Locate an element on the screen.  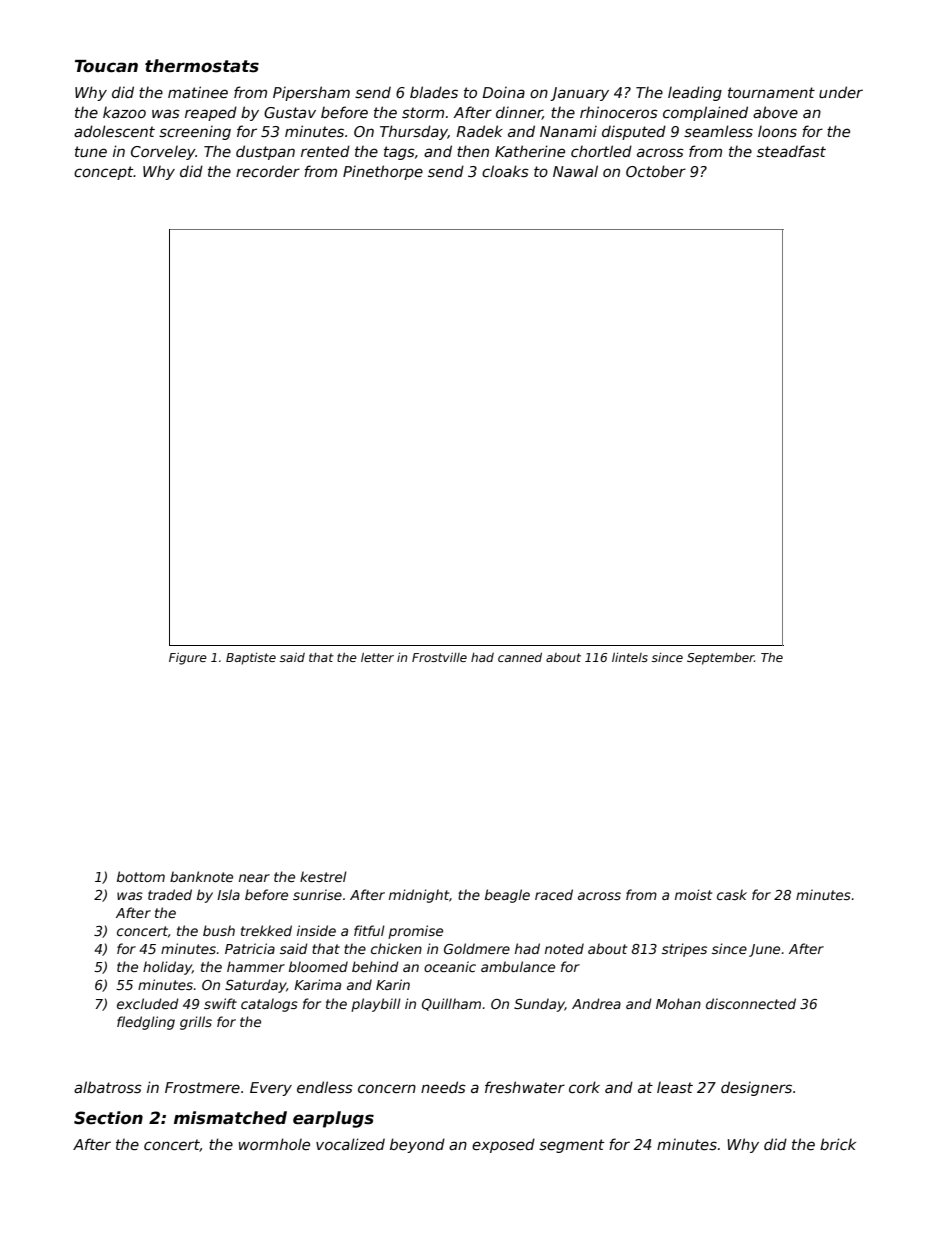
blades is located at coordinates (434, 92).
